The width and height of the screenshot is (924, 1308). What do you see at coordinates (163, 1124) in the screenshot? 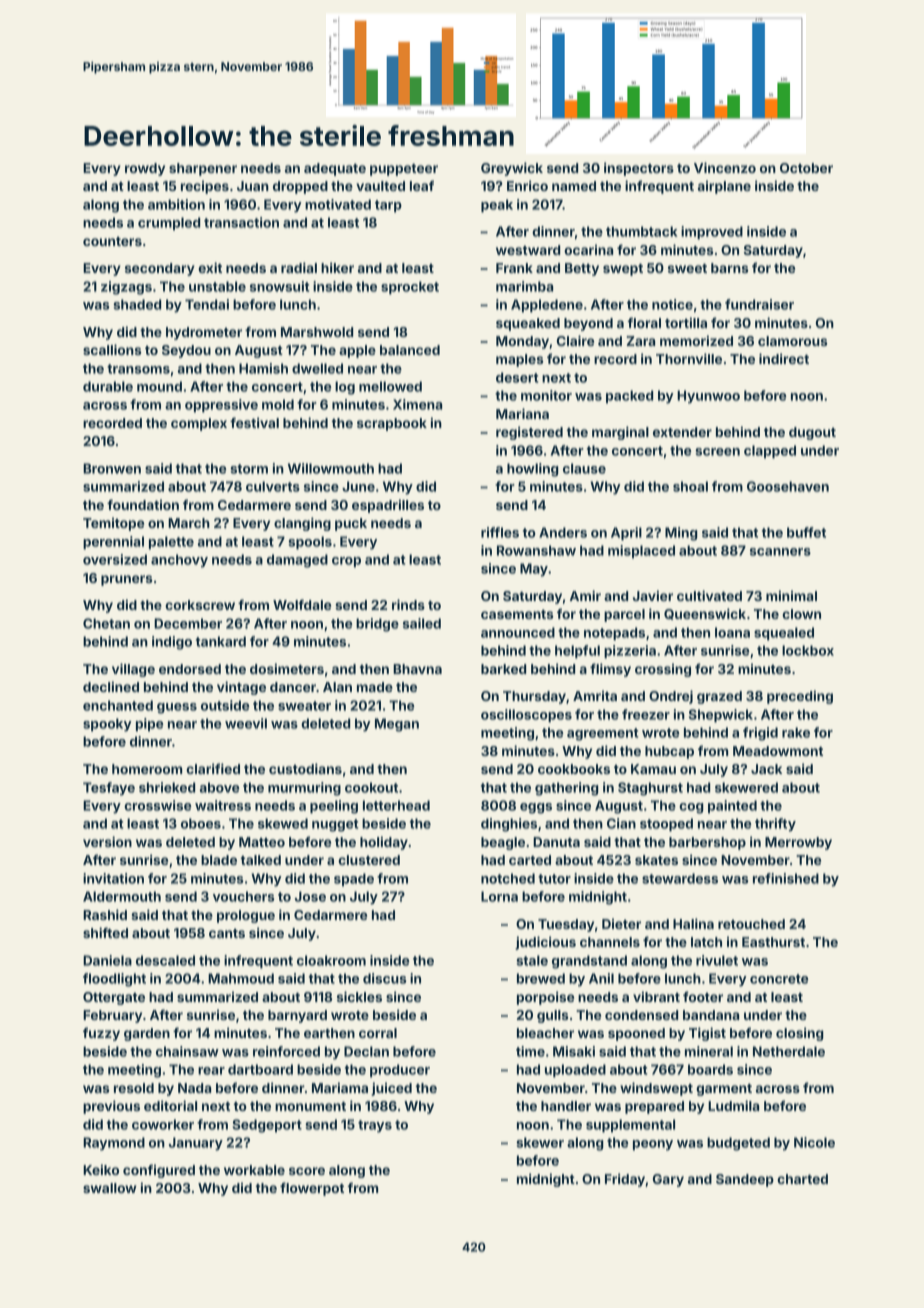
I see `coworker` at bounding box center [163, 1124].
